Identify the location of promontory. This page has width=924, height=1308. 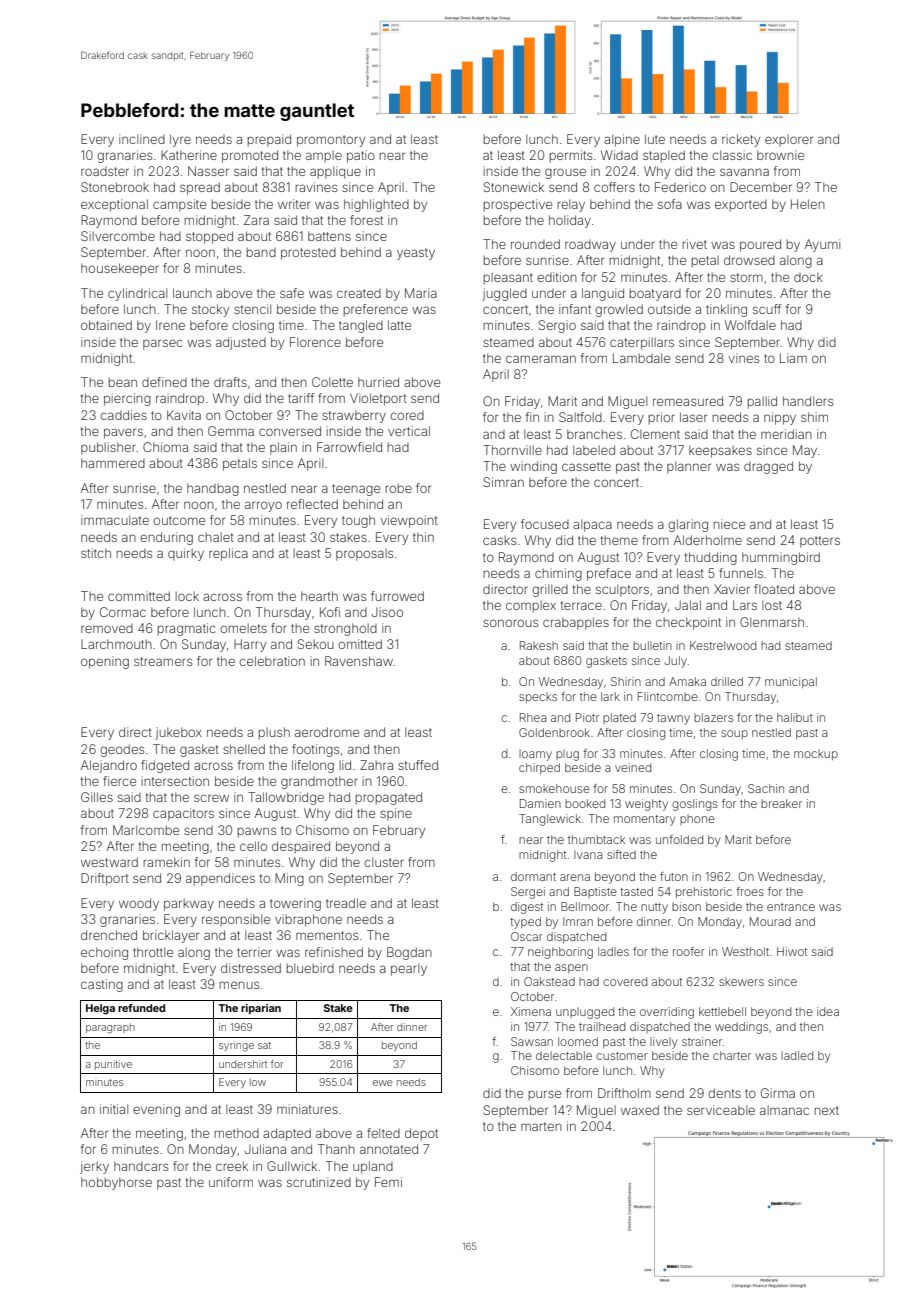
(331, 141).
